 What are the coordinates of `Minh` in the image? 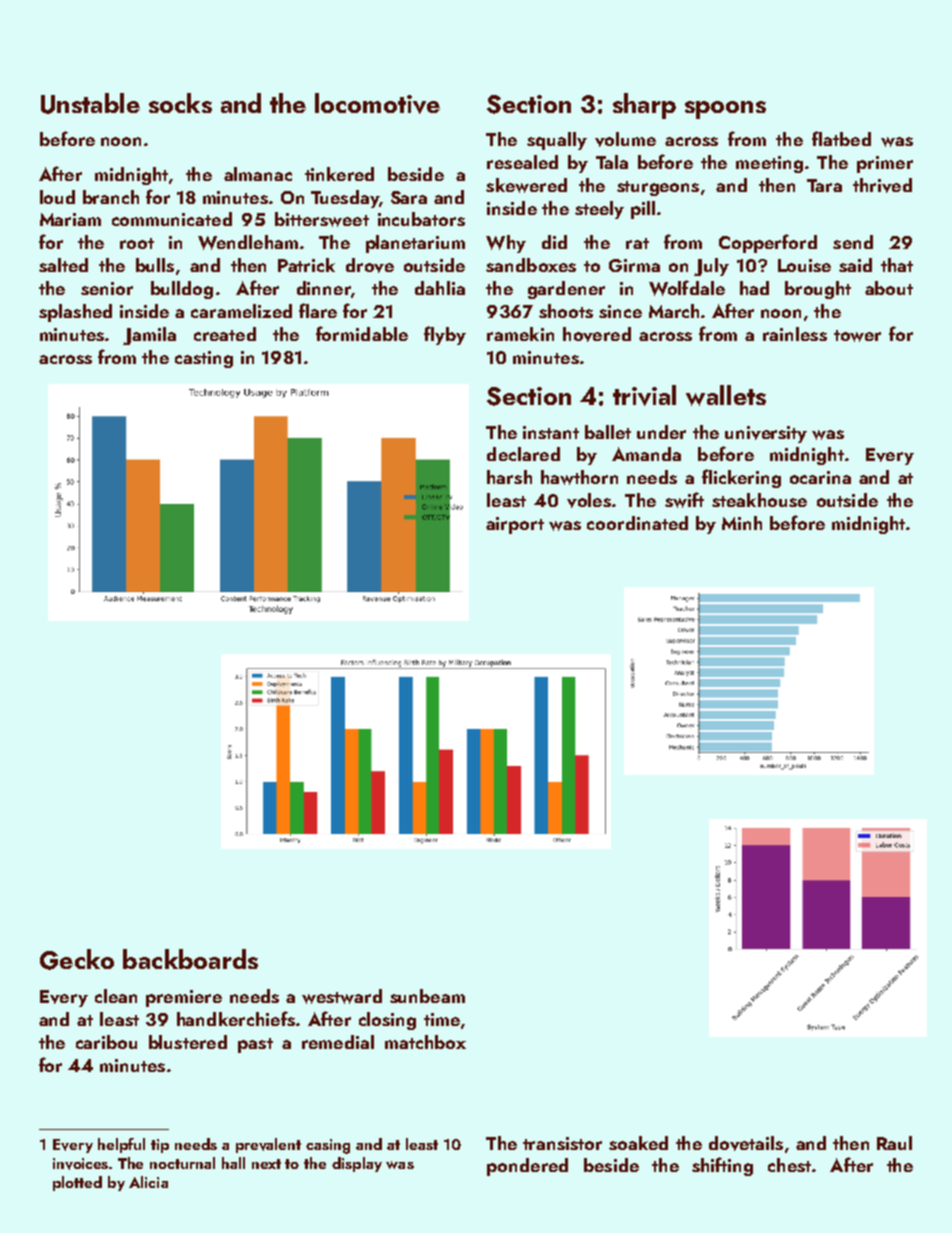 It's located at (742, 523).
